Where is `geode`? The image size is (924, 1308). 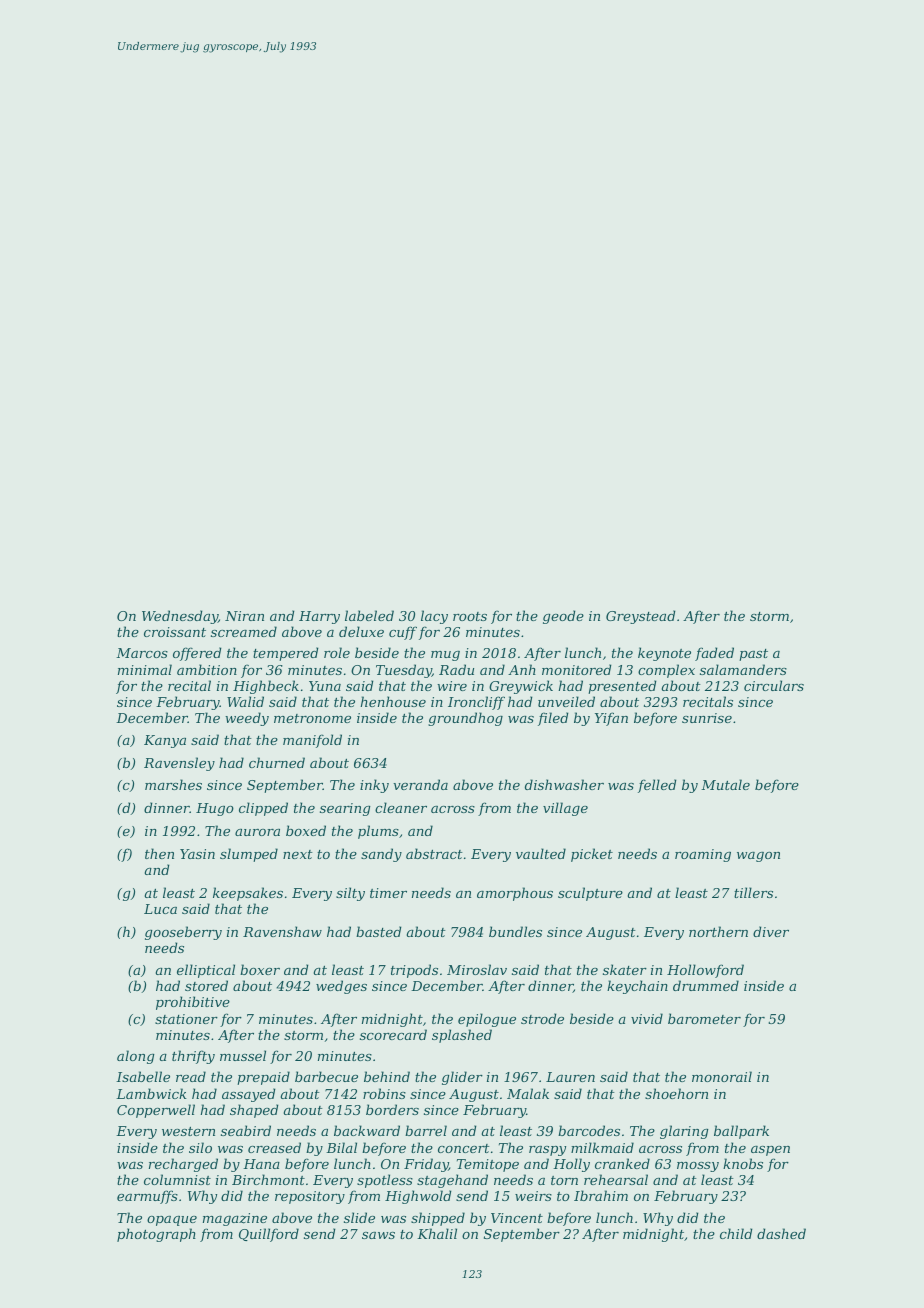
geode is located at coordinates (563, 617).
